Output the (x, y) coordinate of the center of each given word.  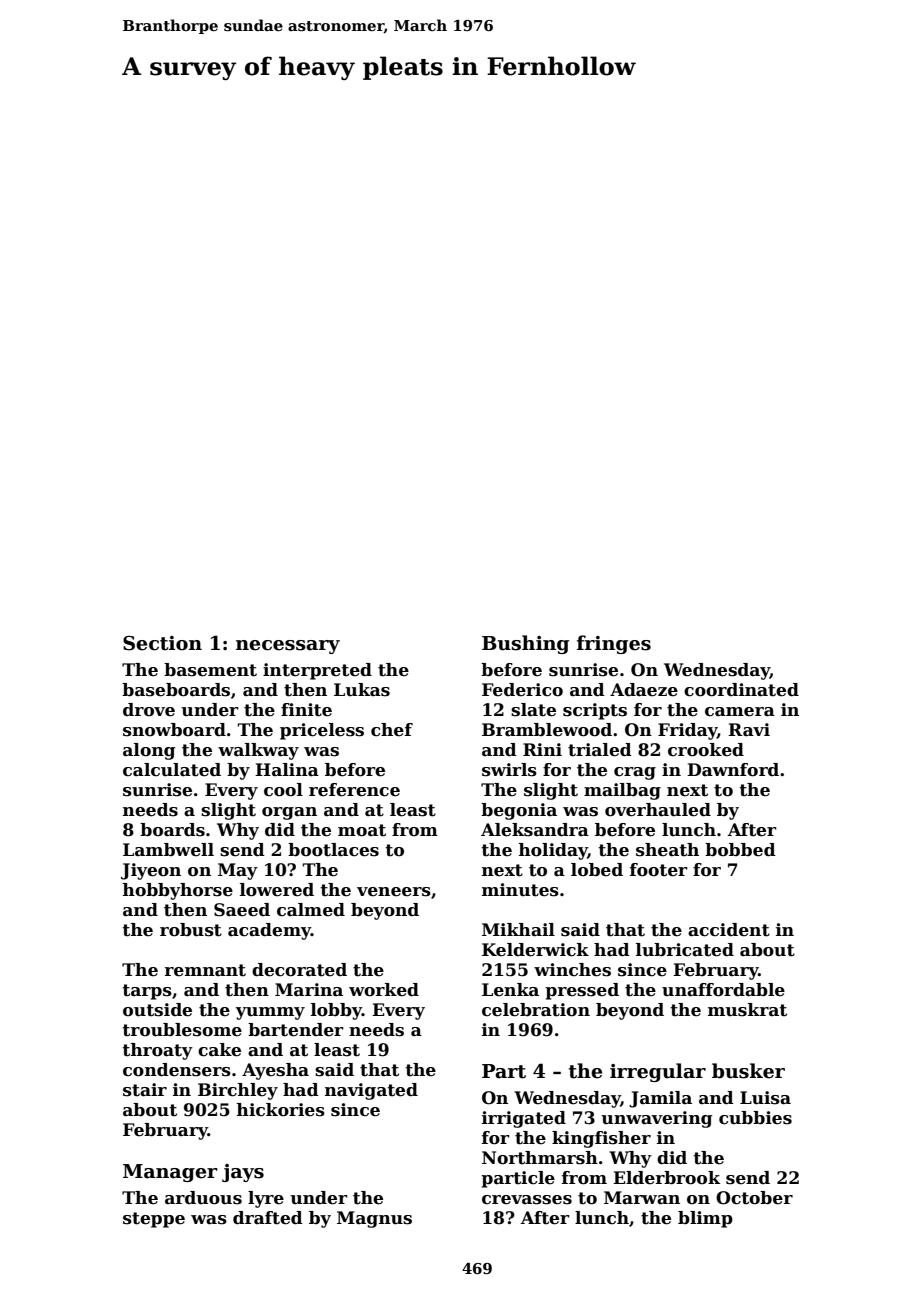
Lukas (362, 690)
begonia (519, 811)
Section (162, 643)
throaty (157, 1051)
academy (269, 931)
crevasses (527, 1200)
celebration (536, 1010)
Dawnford (733, 770)
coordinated (741, 690)
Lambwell (168, 850)
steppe (154, 1220)
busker (748, 1071)
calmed (311, 910)
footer (659, 870)
